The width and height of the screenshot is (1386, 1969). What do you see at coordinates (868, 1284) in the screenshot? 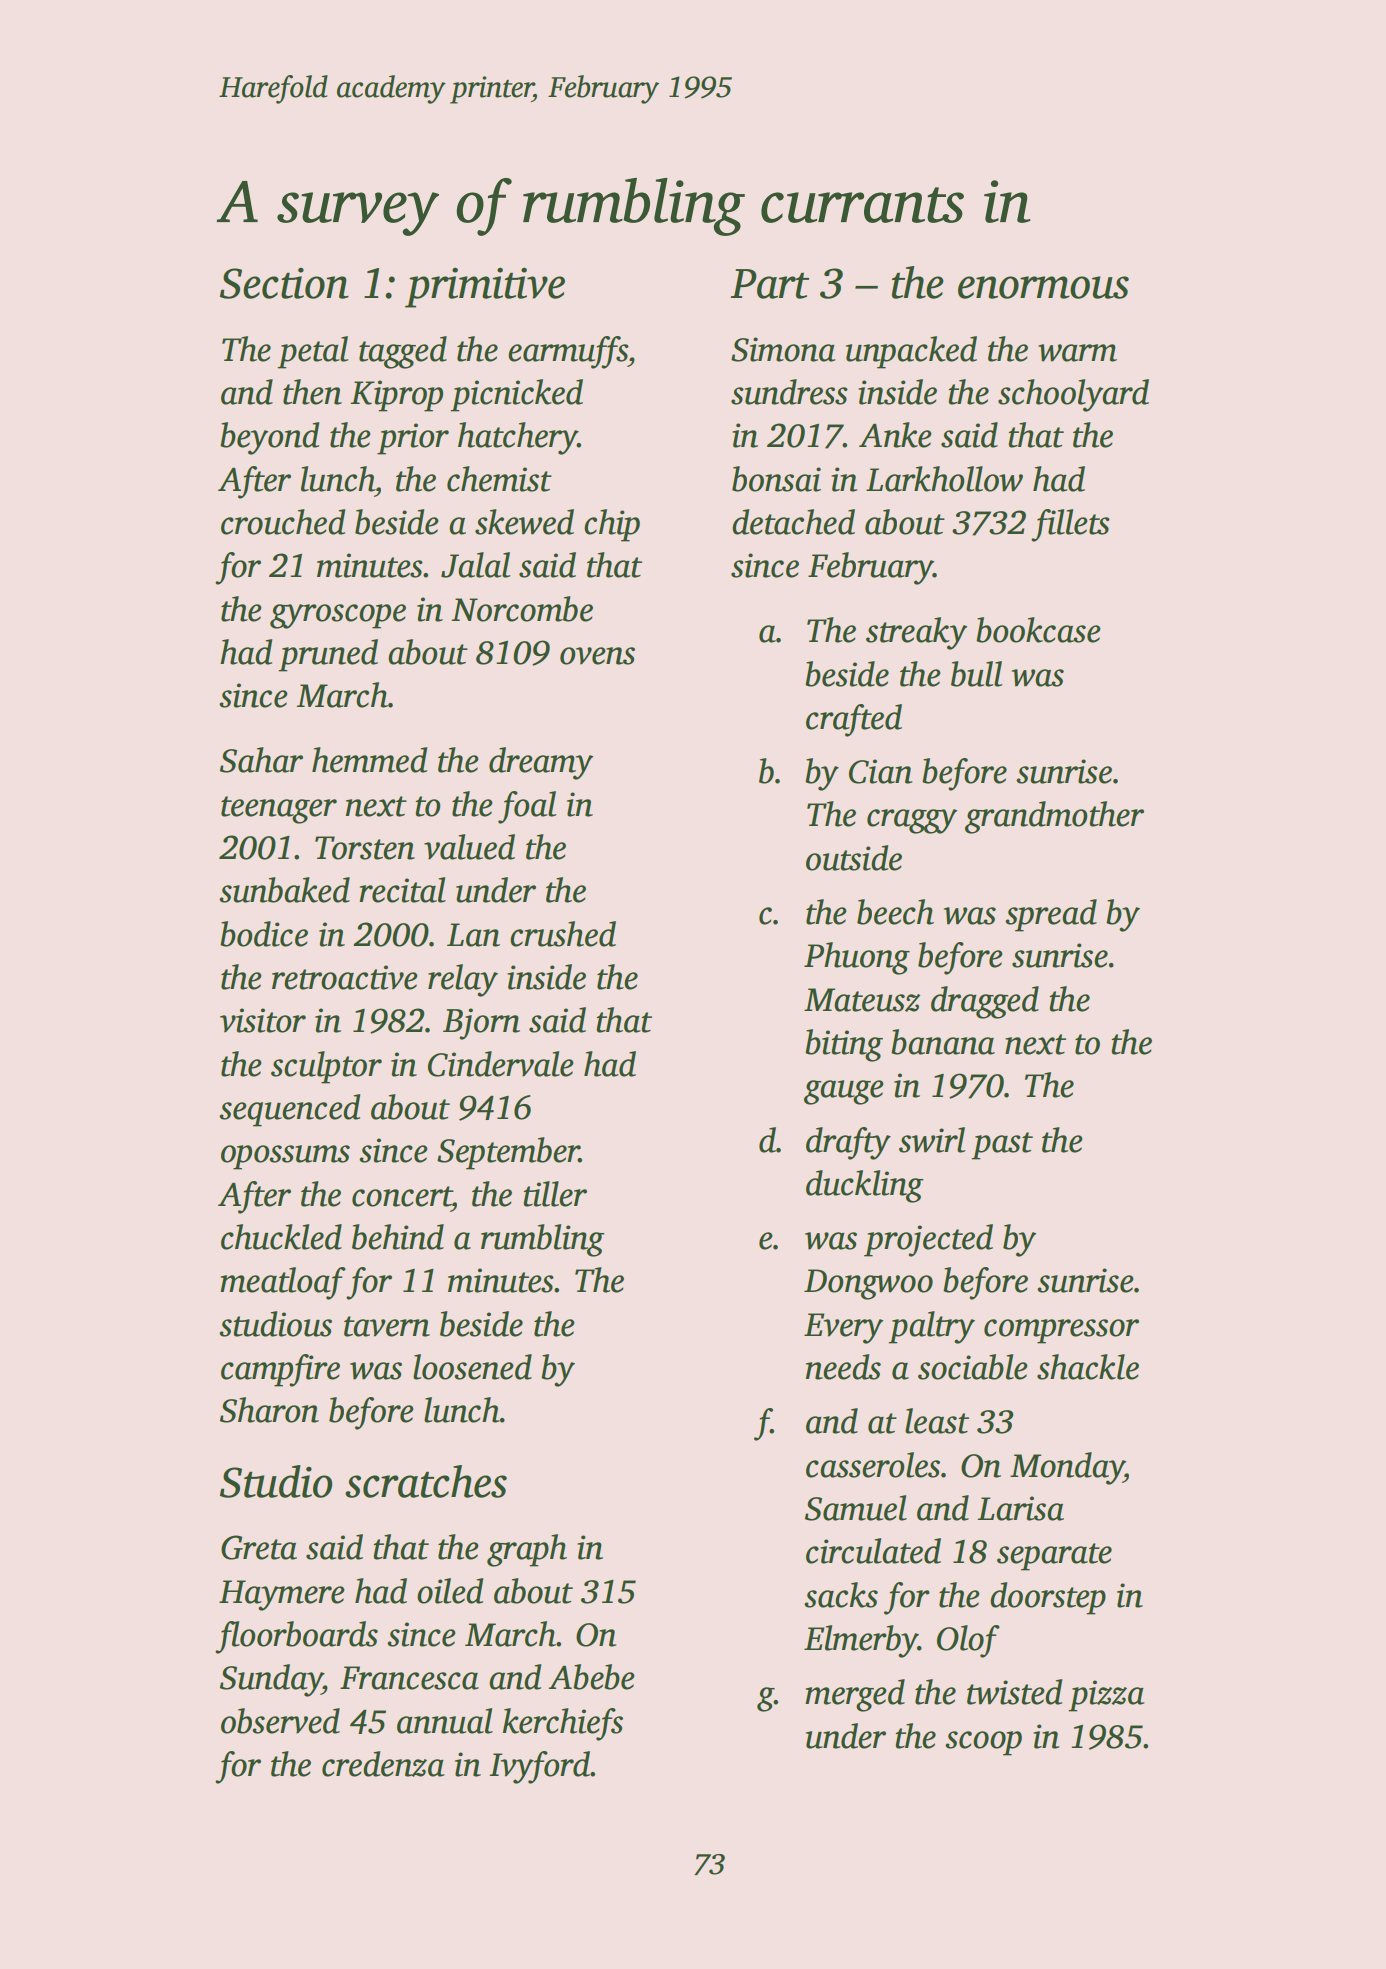
I see `Dongwoo` at bounding box center [868, 1284].
